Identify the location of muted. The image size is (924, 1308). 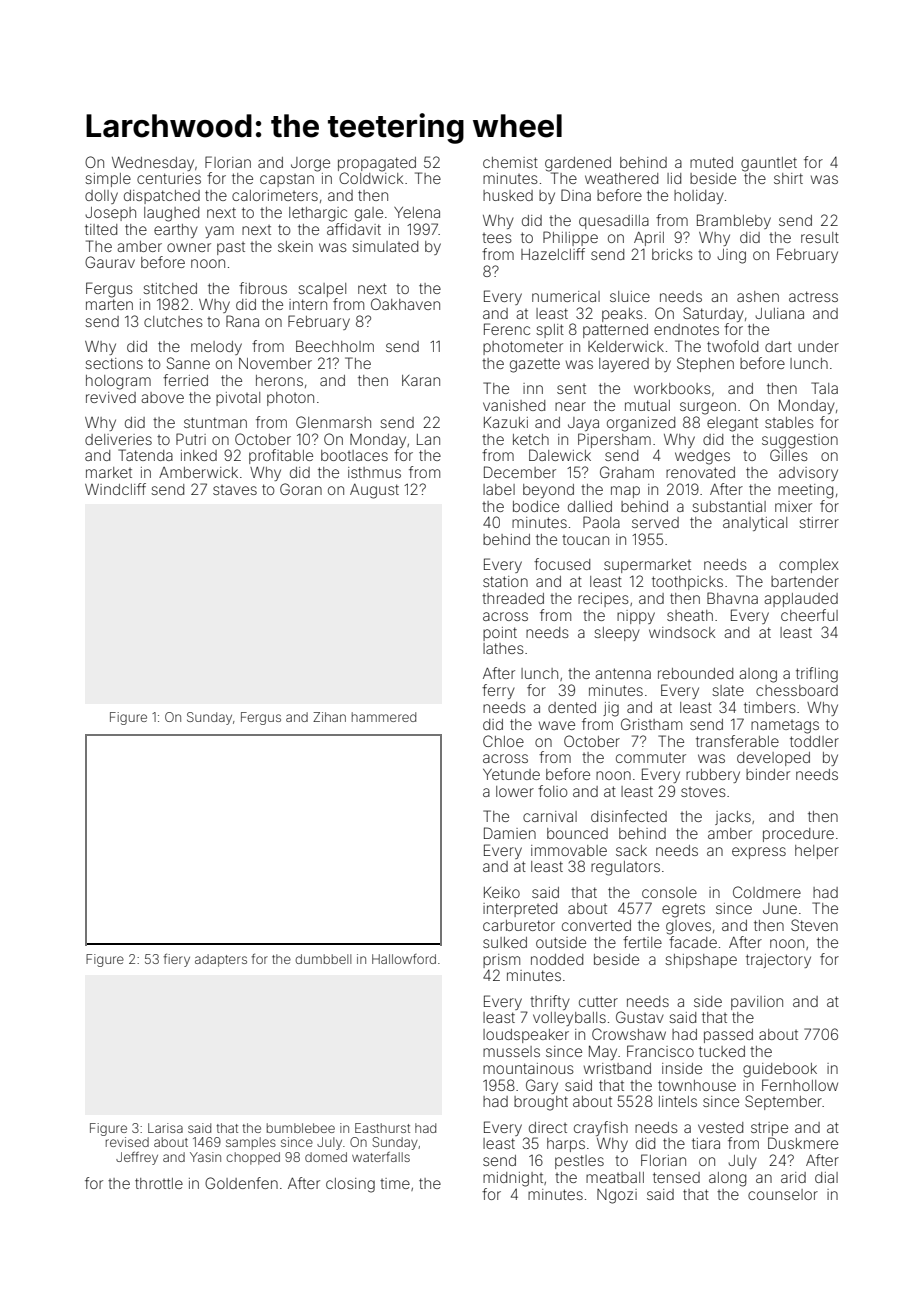
(711, 162).
